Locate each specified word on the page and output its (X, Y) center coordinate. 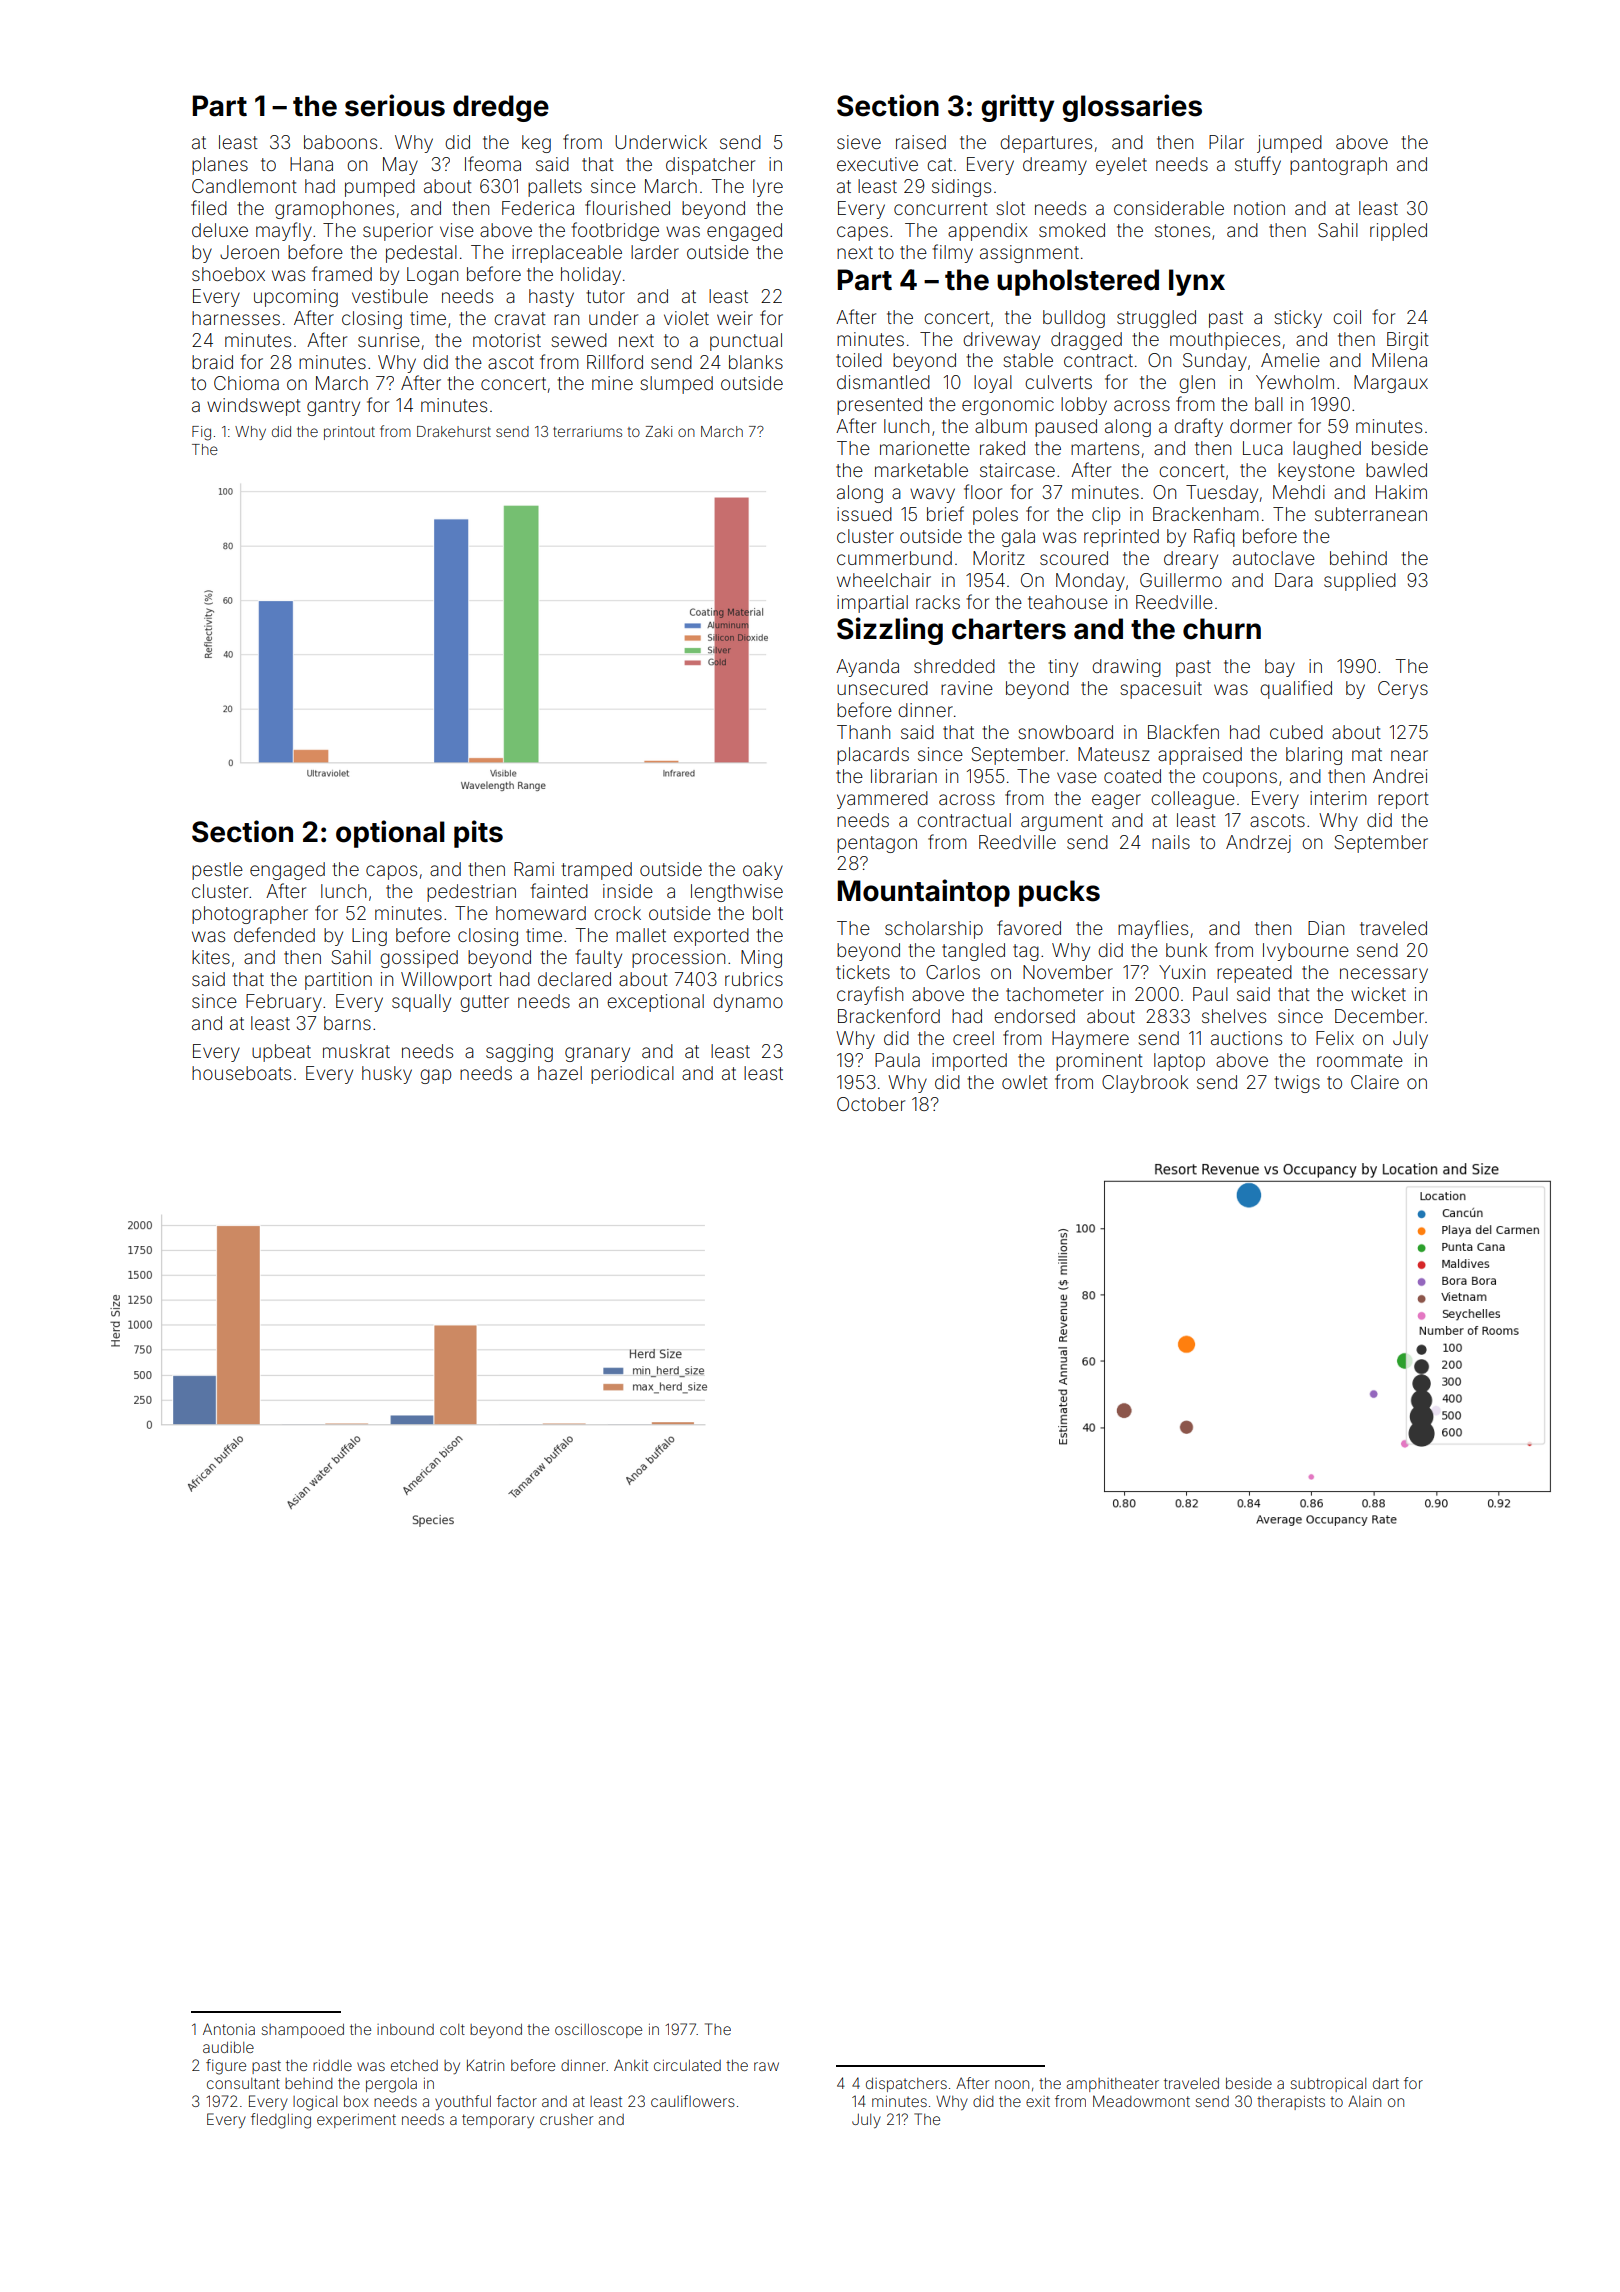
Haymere (1090, 1040)
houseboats (241, 1073)
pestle (217, 871)
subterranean (1371, 514)
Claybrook (1145, 1084)
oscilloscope (598, 2031)
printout (349, 433)
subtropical (1328, 2085)
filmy (953, 253)
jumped (1289, 144)
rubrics (754, 979)
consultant (243, 2083)
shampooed (302, 2031)
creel (973, 1038)
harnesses (236, 318)
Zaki (658, 431)
